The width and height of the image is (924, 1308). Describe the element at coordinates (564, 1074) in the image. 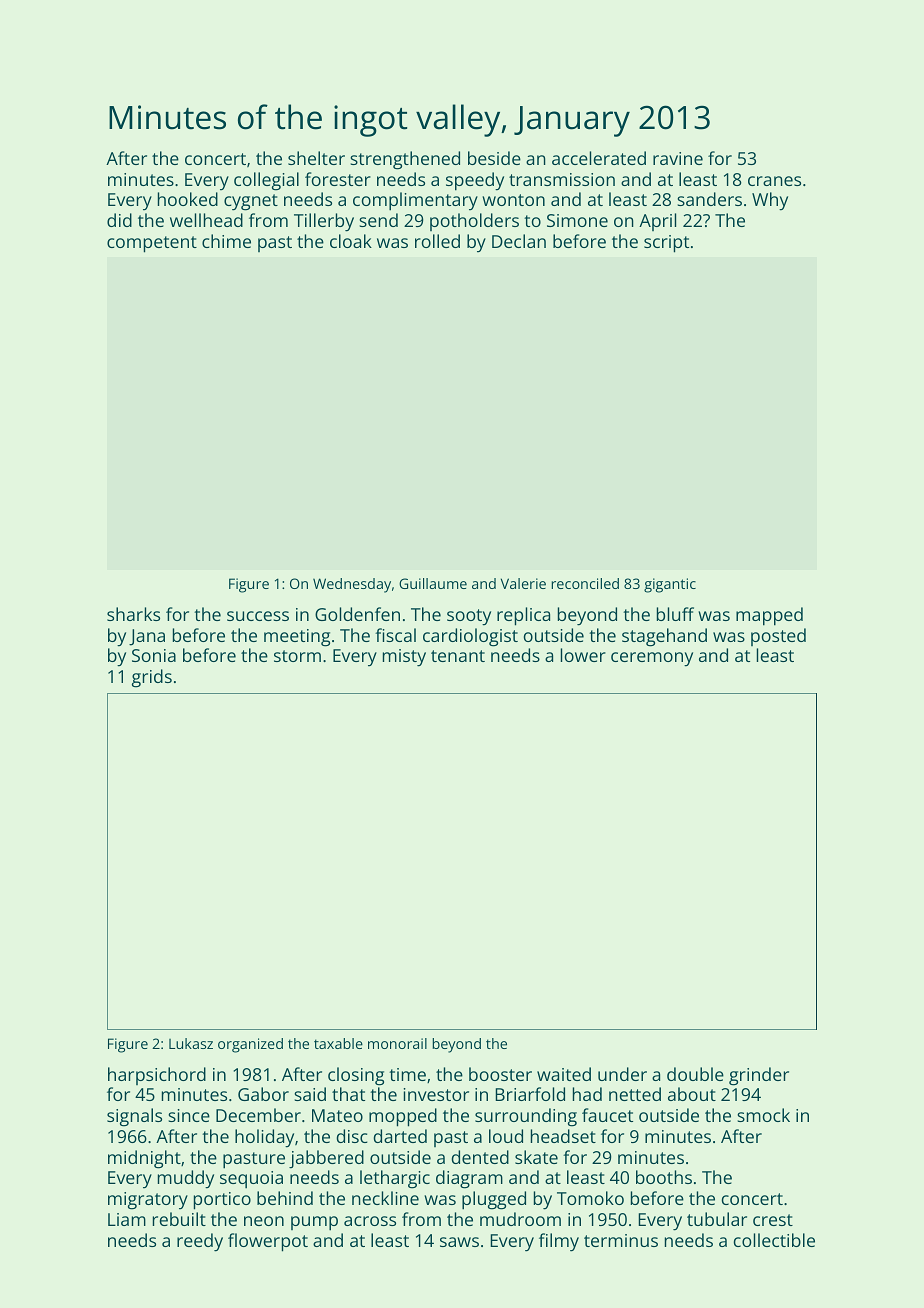

I see `waited` at that location.
